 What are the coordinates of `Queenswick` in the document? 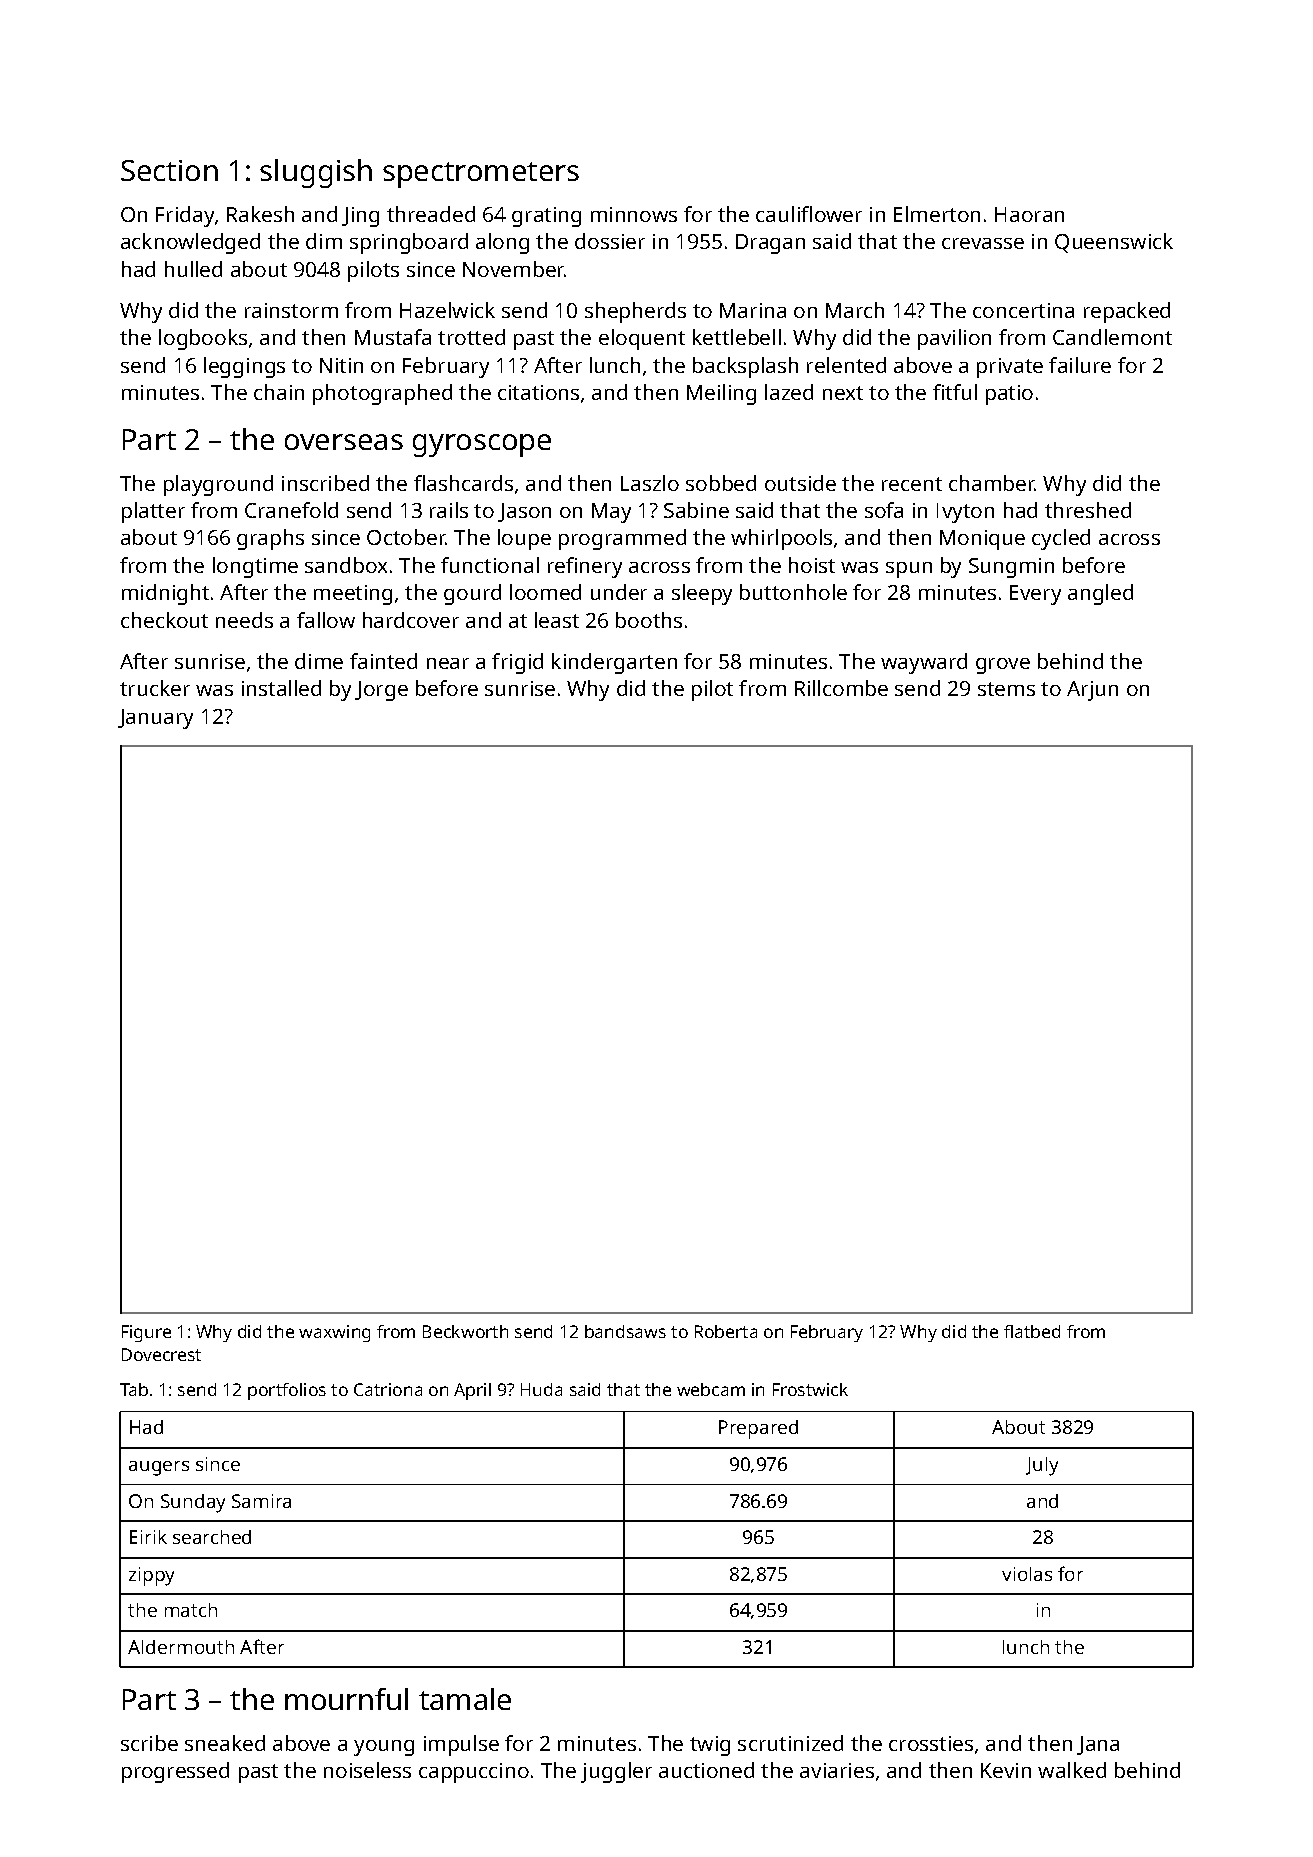 It's located at (1114, 243).
